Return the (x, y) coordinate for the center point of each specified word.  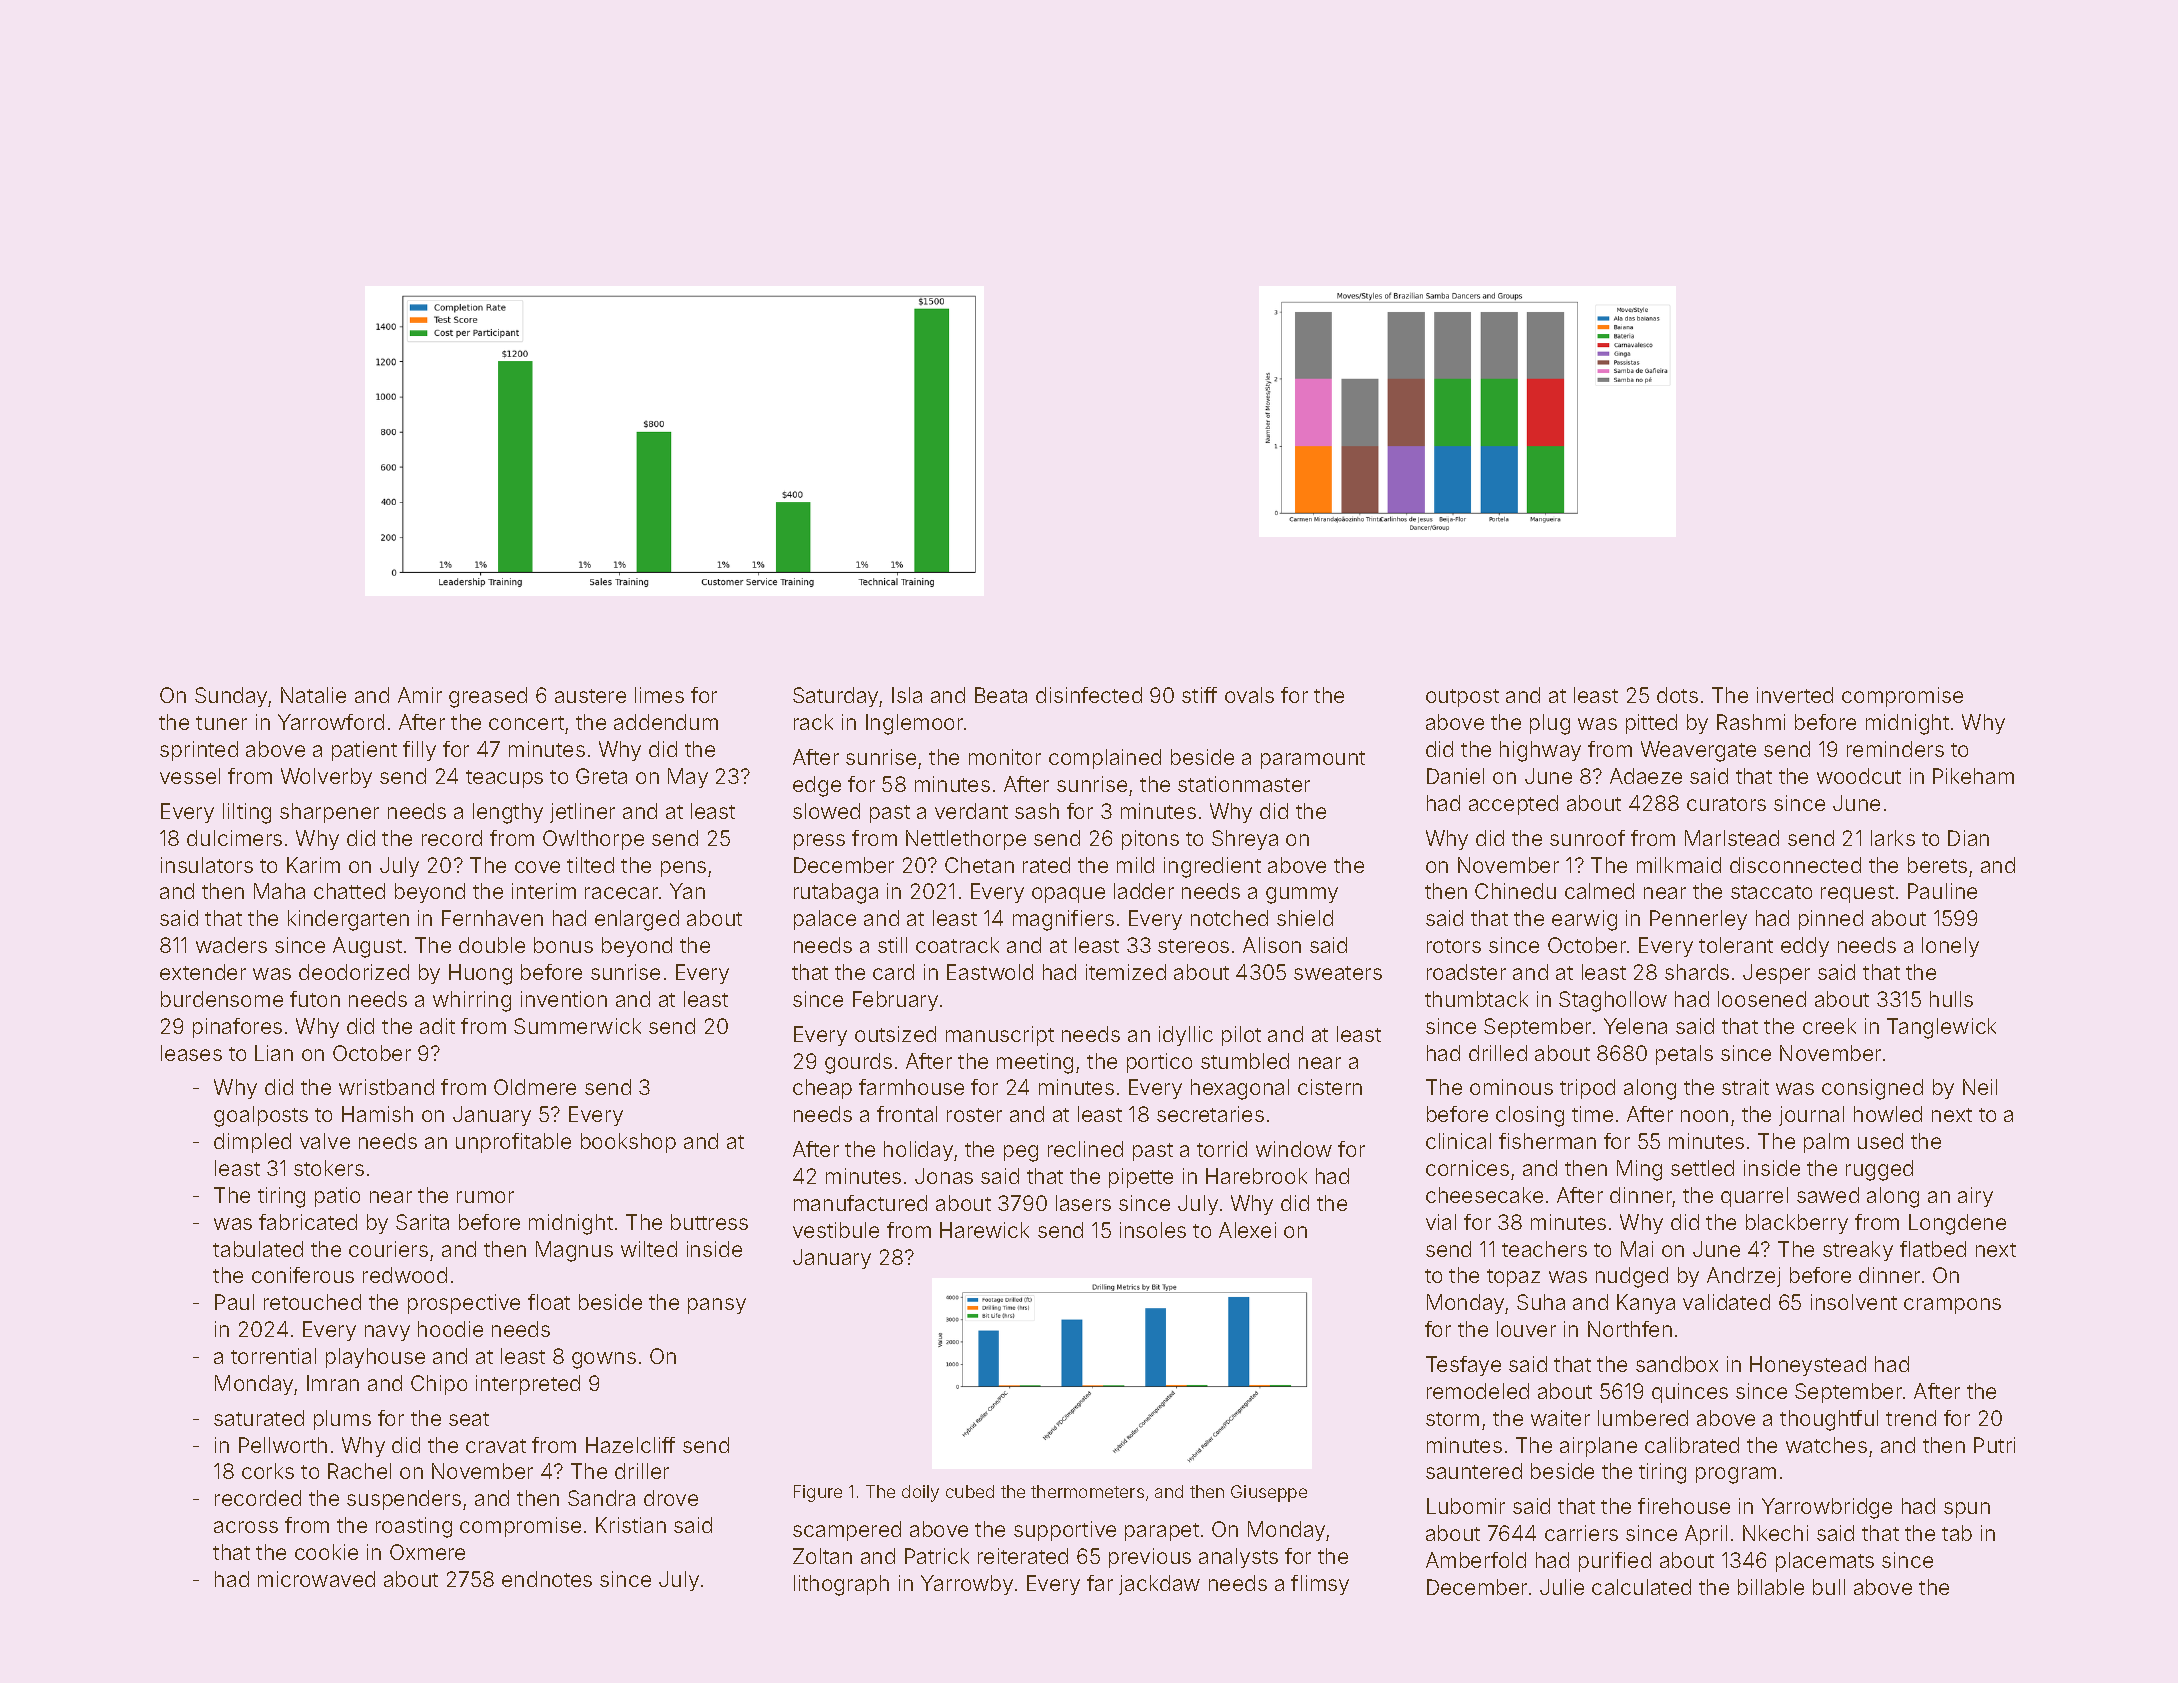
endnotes (547, 1579)
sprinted (199, 751)
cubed (970, 1491)
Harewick (984, 1230)
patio (337, 1197)
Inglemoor (914, 724)
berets (1937, 865)
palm (1826, 1143)
